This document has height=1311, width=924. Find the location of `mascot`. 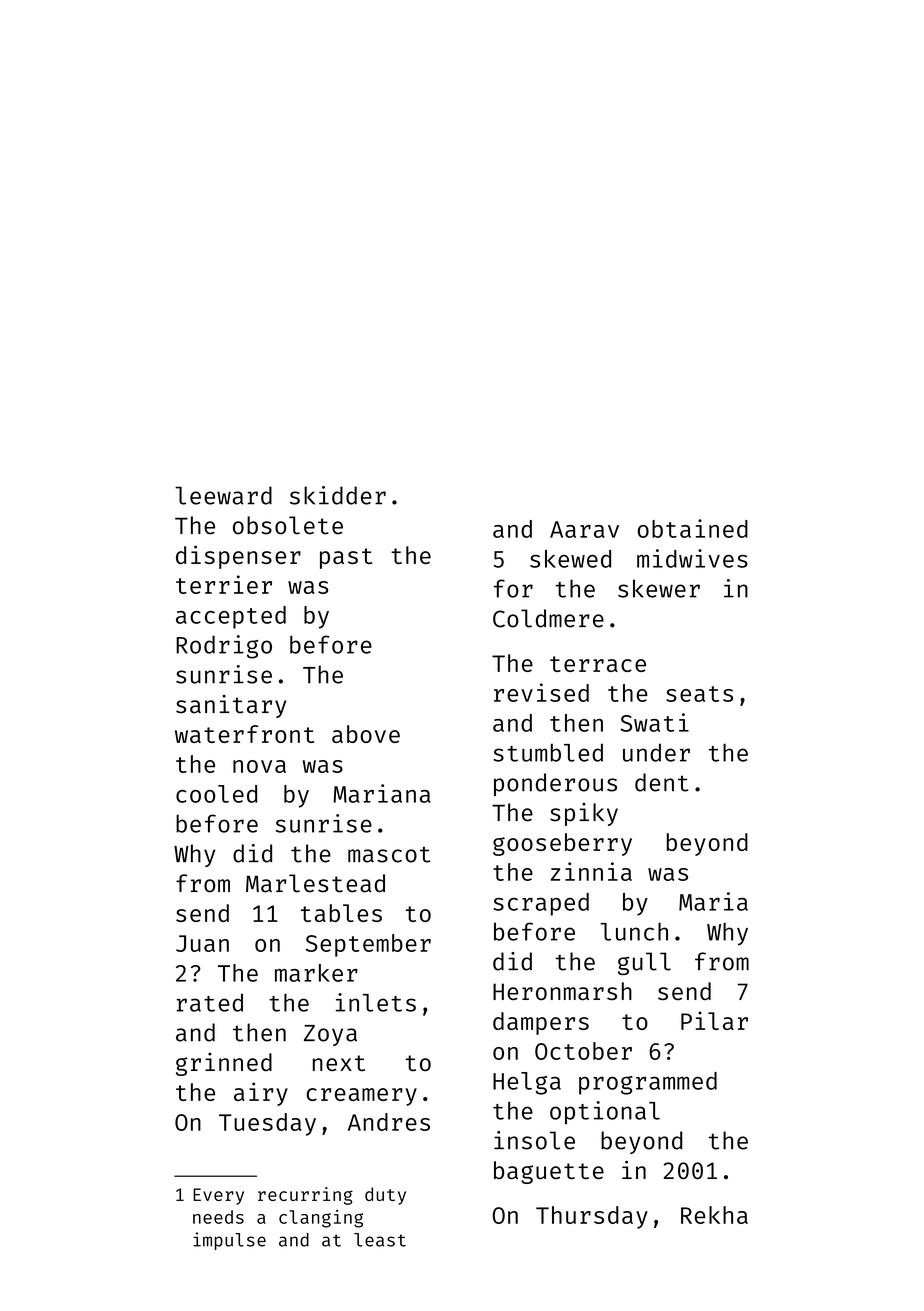

mascot is located at coordinates (389, 854).
